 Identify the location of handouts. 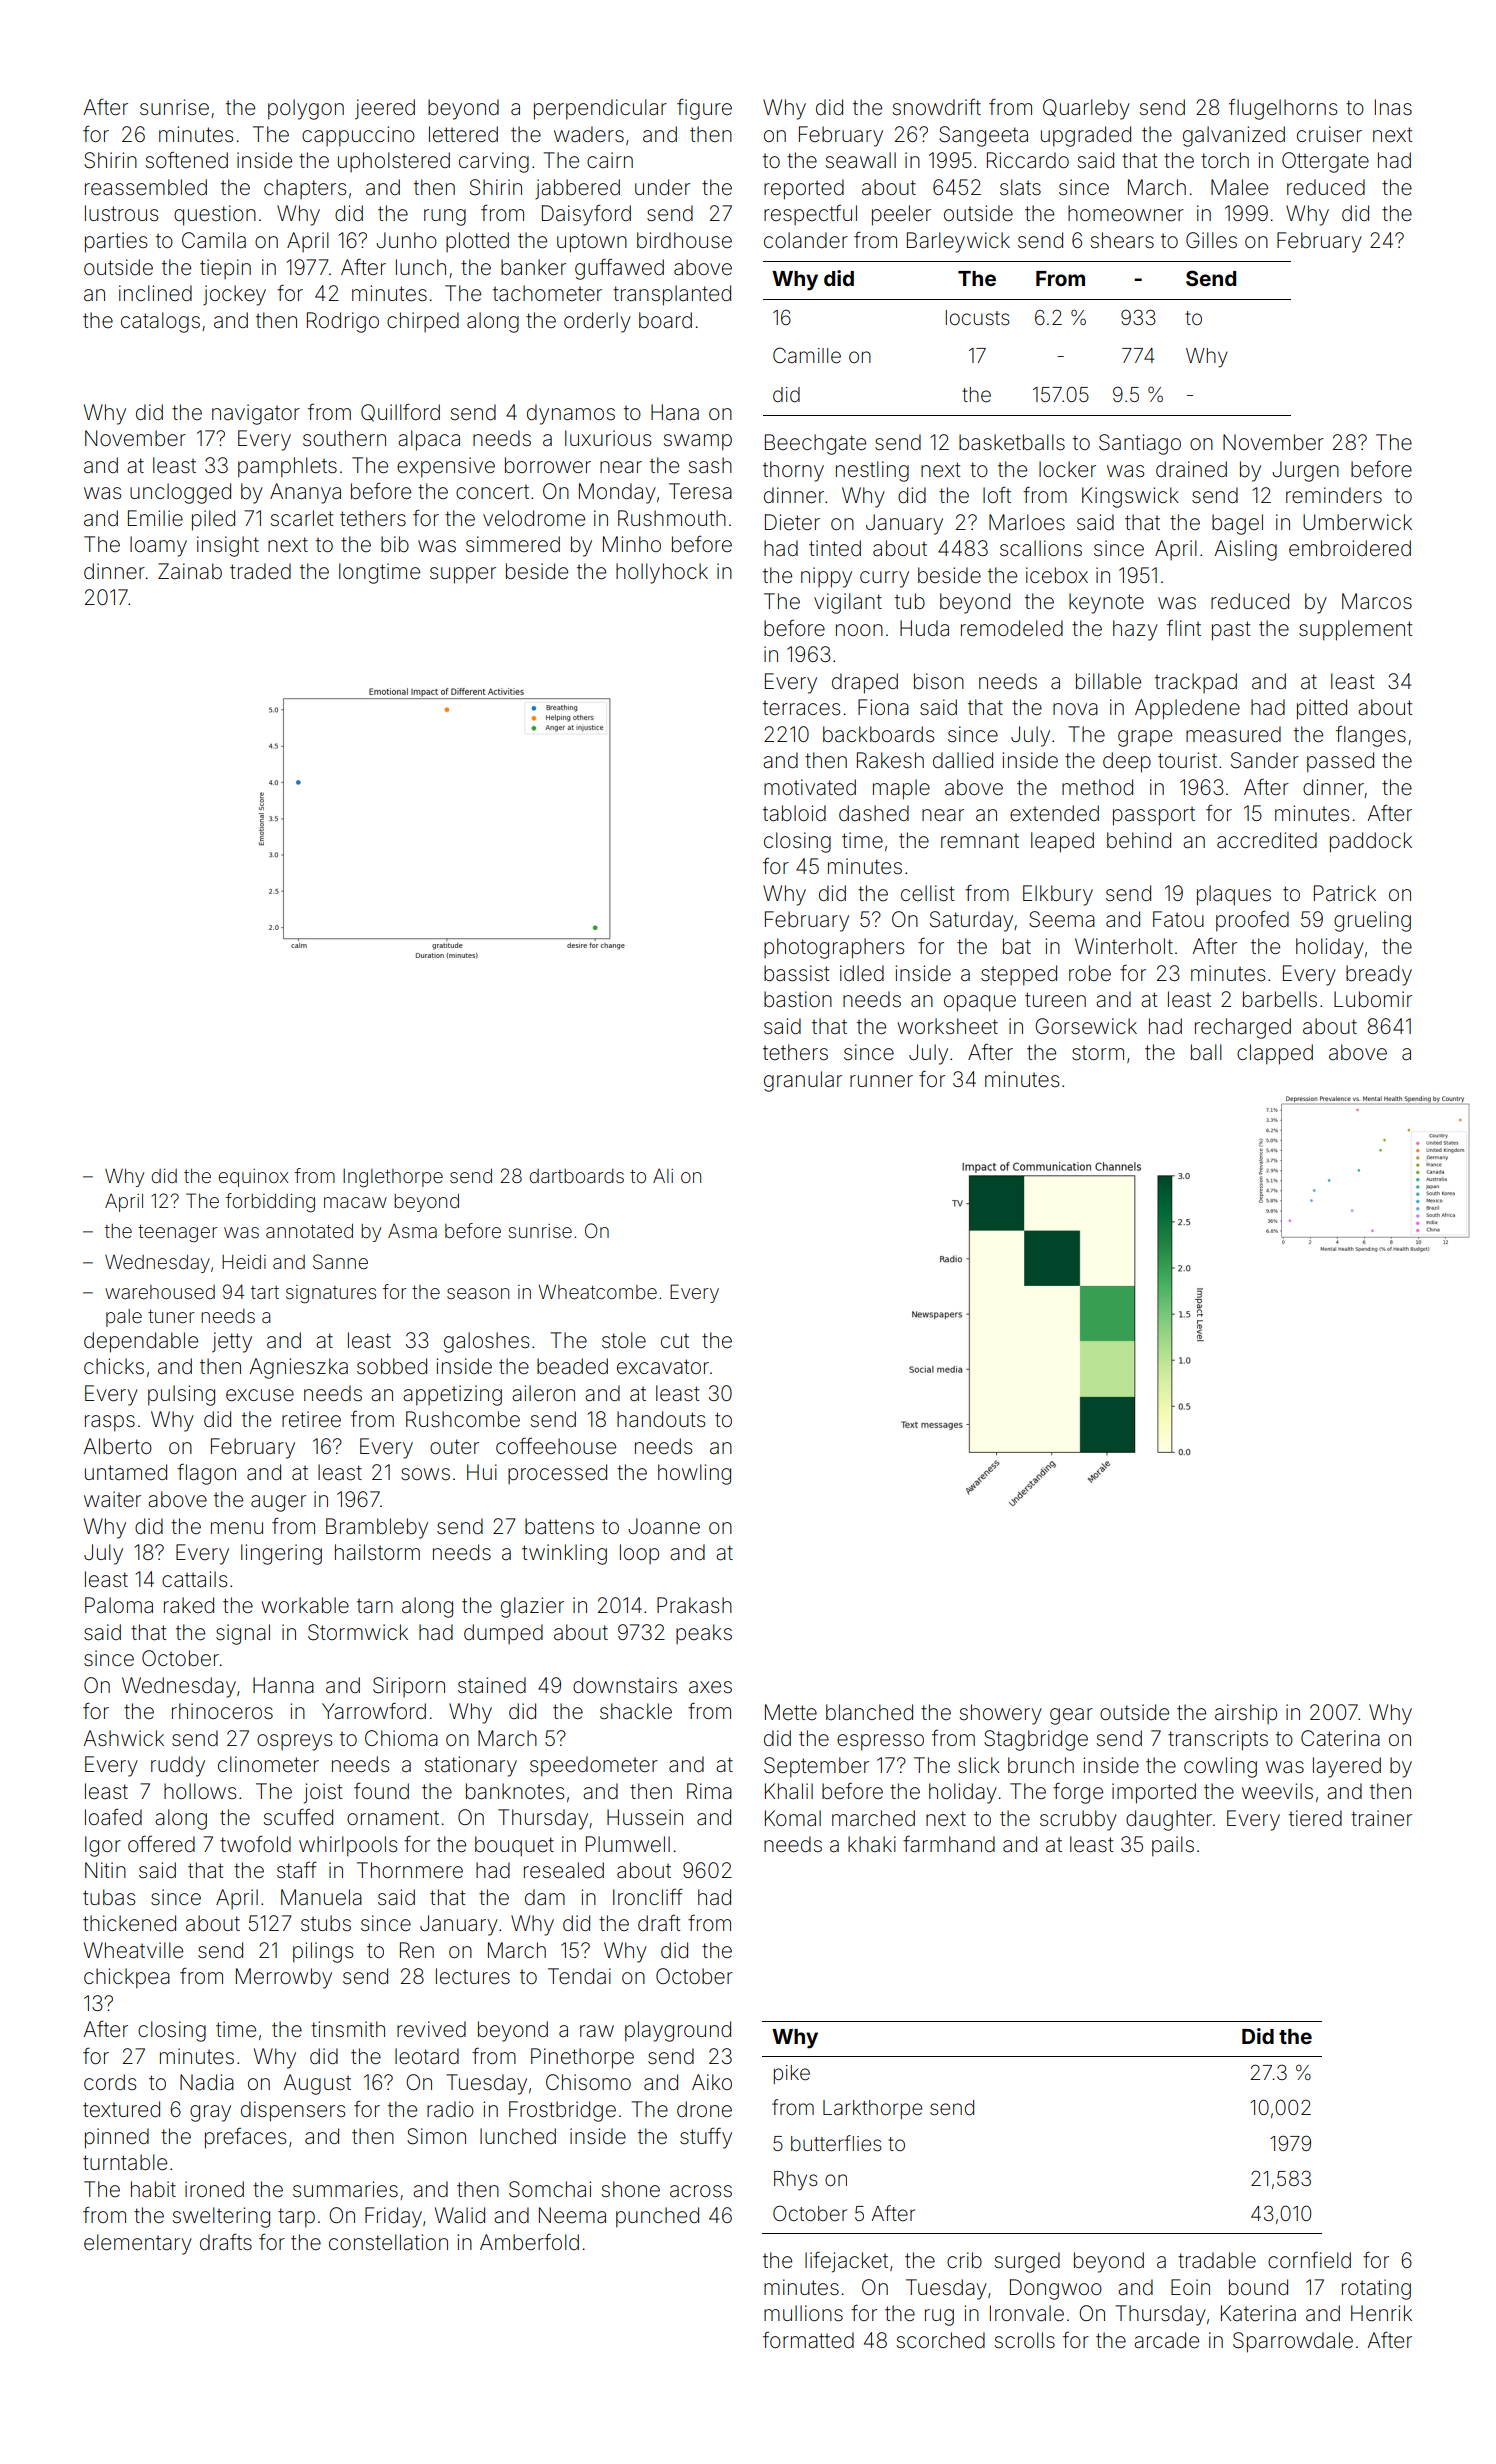
(661, 1419).
